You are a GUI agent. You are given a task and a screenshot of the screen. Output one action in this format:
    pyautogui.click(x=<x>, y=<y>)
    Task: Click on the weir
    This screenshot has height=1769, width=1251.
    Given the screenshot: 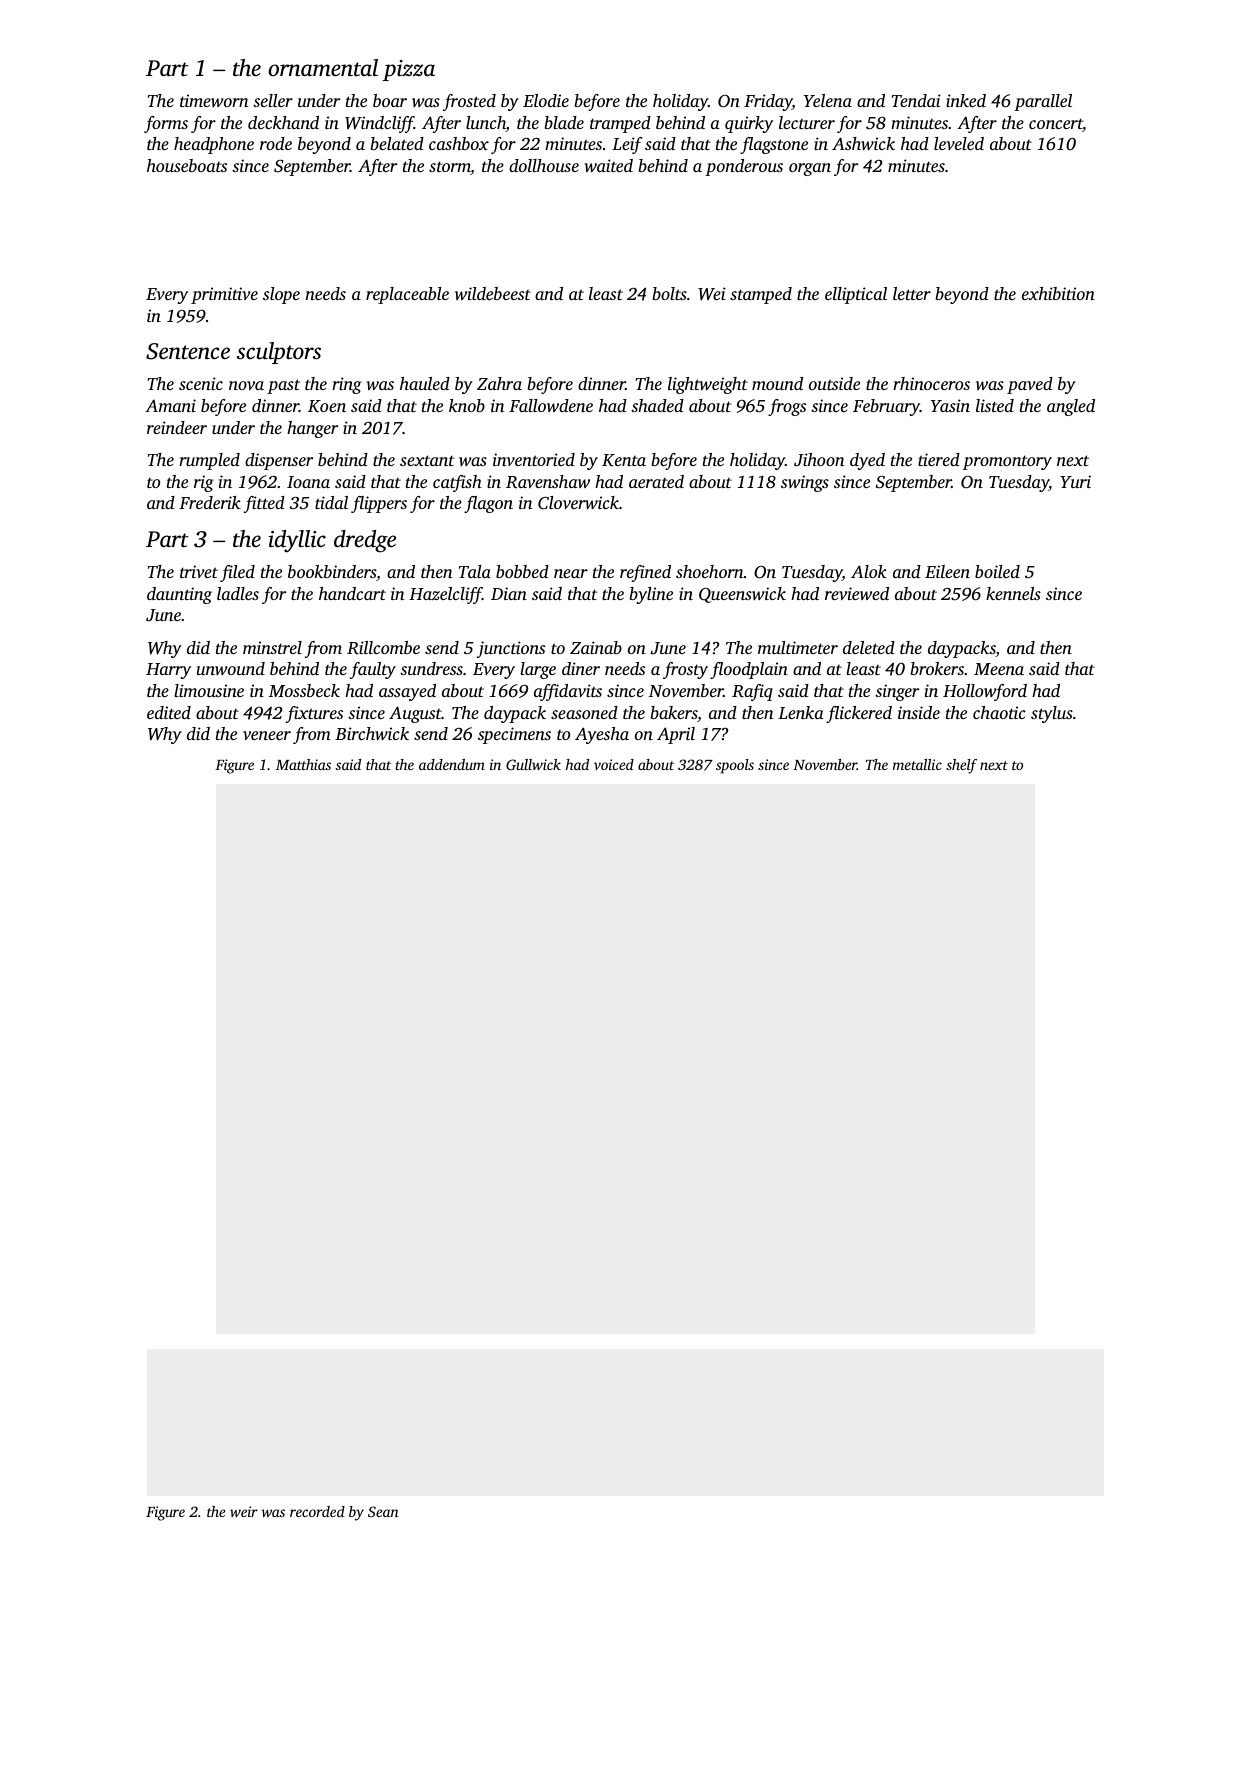 What is the action you would take?
    pyautogui.click(x=244, y=1511)
